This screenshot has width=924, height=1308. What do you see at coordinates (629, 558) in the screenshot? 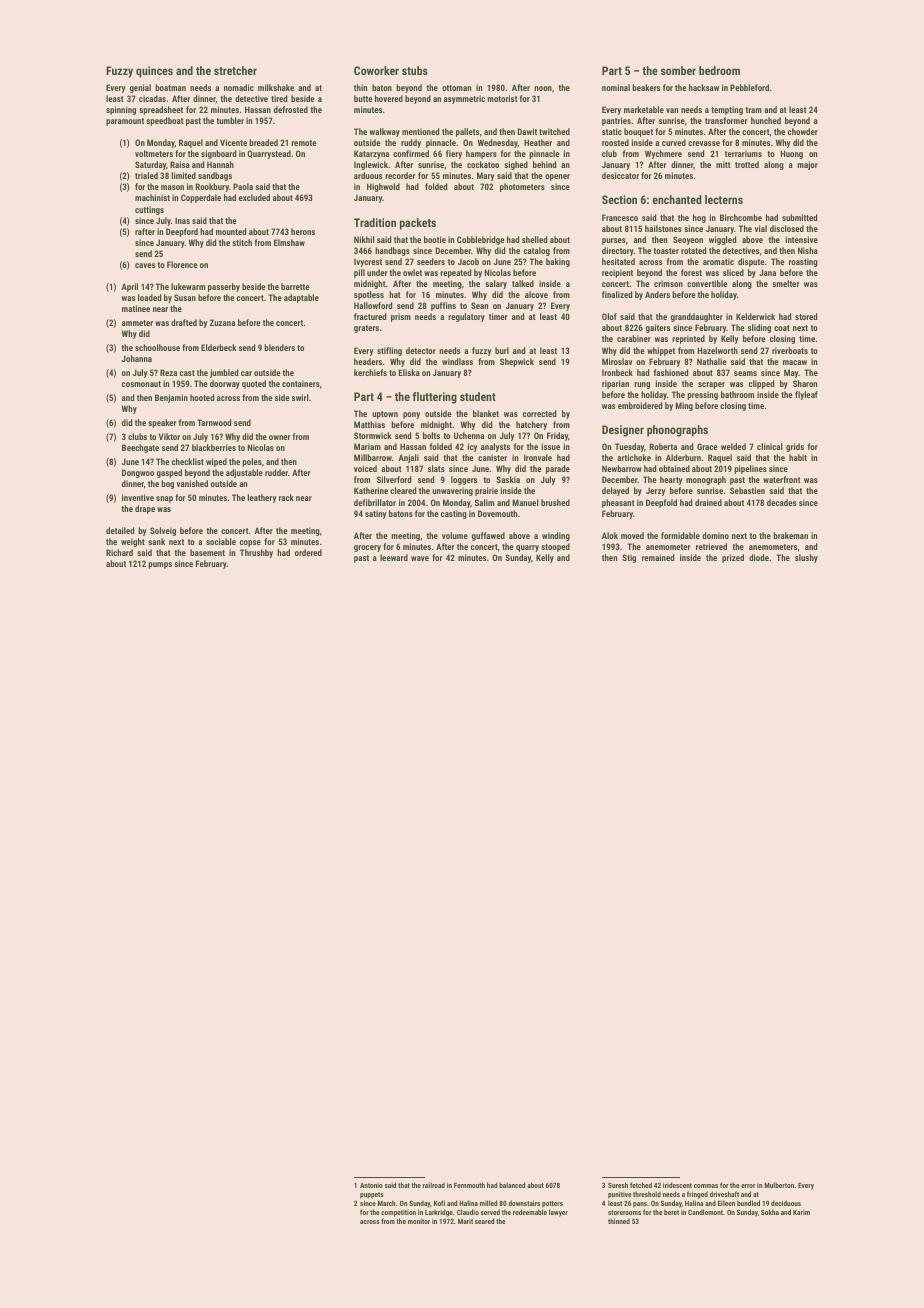
I see `Stig` at bounding box center [629, 558].
